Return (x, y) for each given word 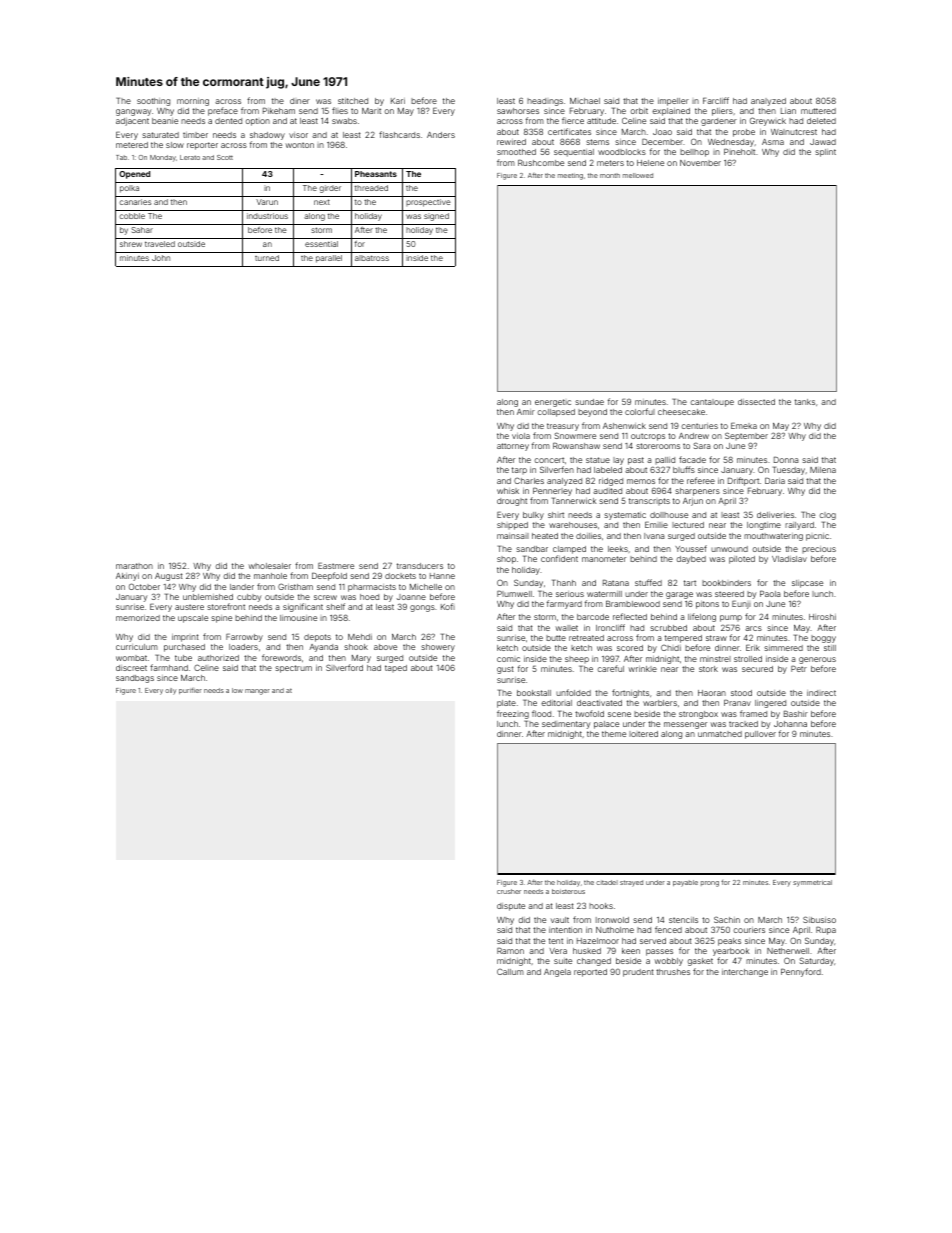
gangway (133, 112)
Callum (510, 972)
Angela (557, 973)
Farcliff (716, 100)
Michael (585, 101)
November (700, 163)
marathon (134, 566)
